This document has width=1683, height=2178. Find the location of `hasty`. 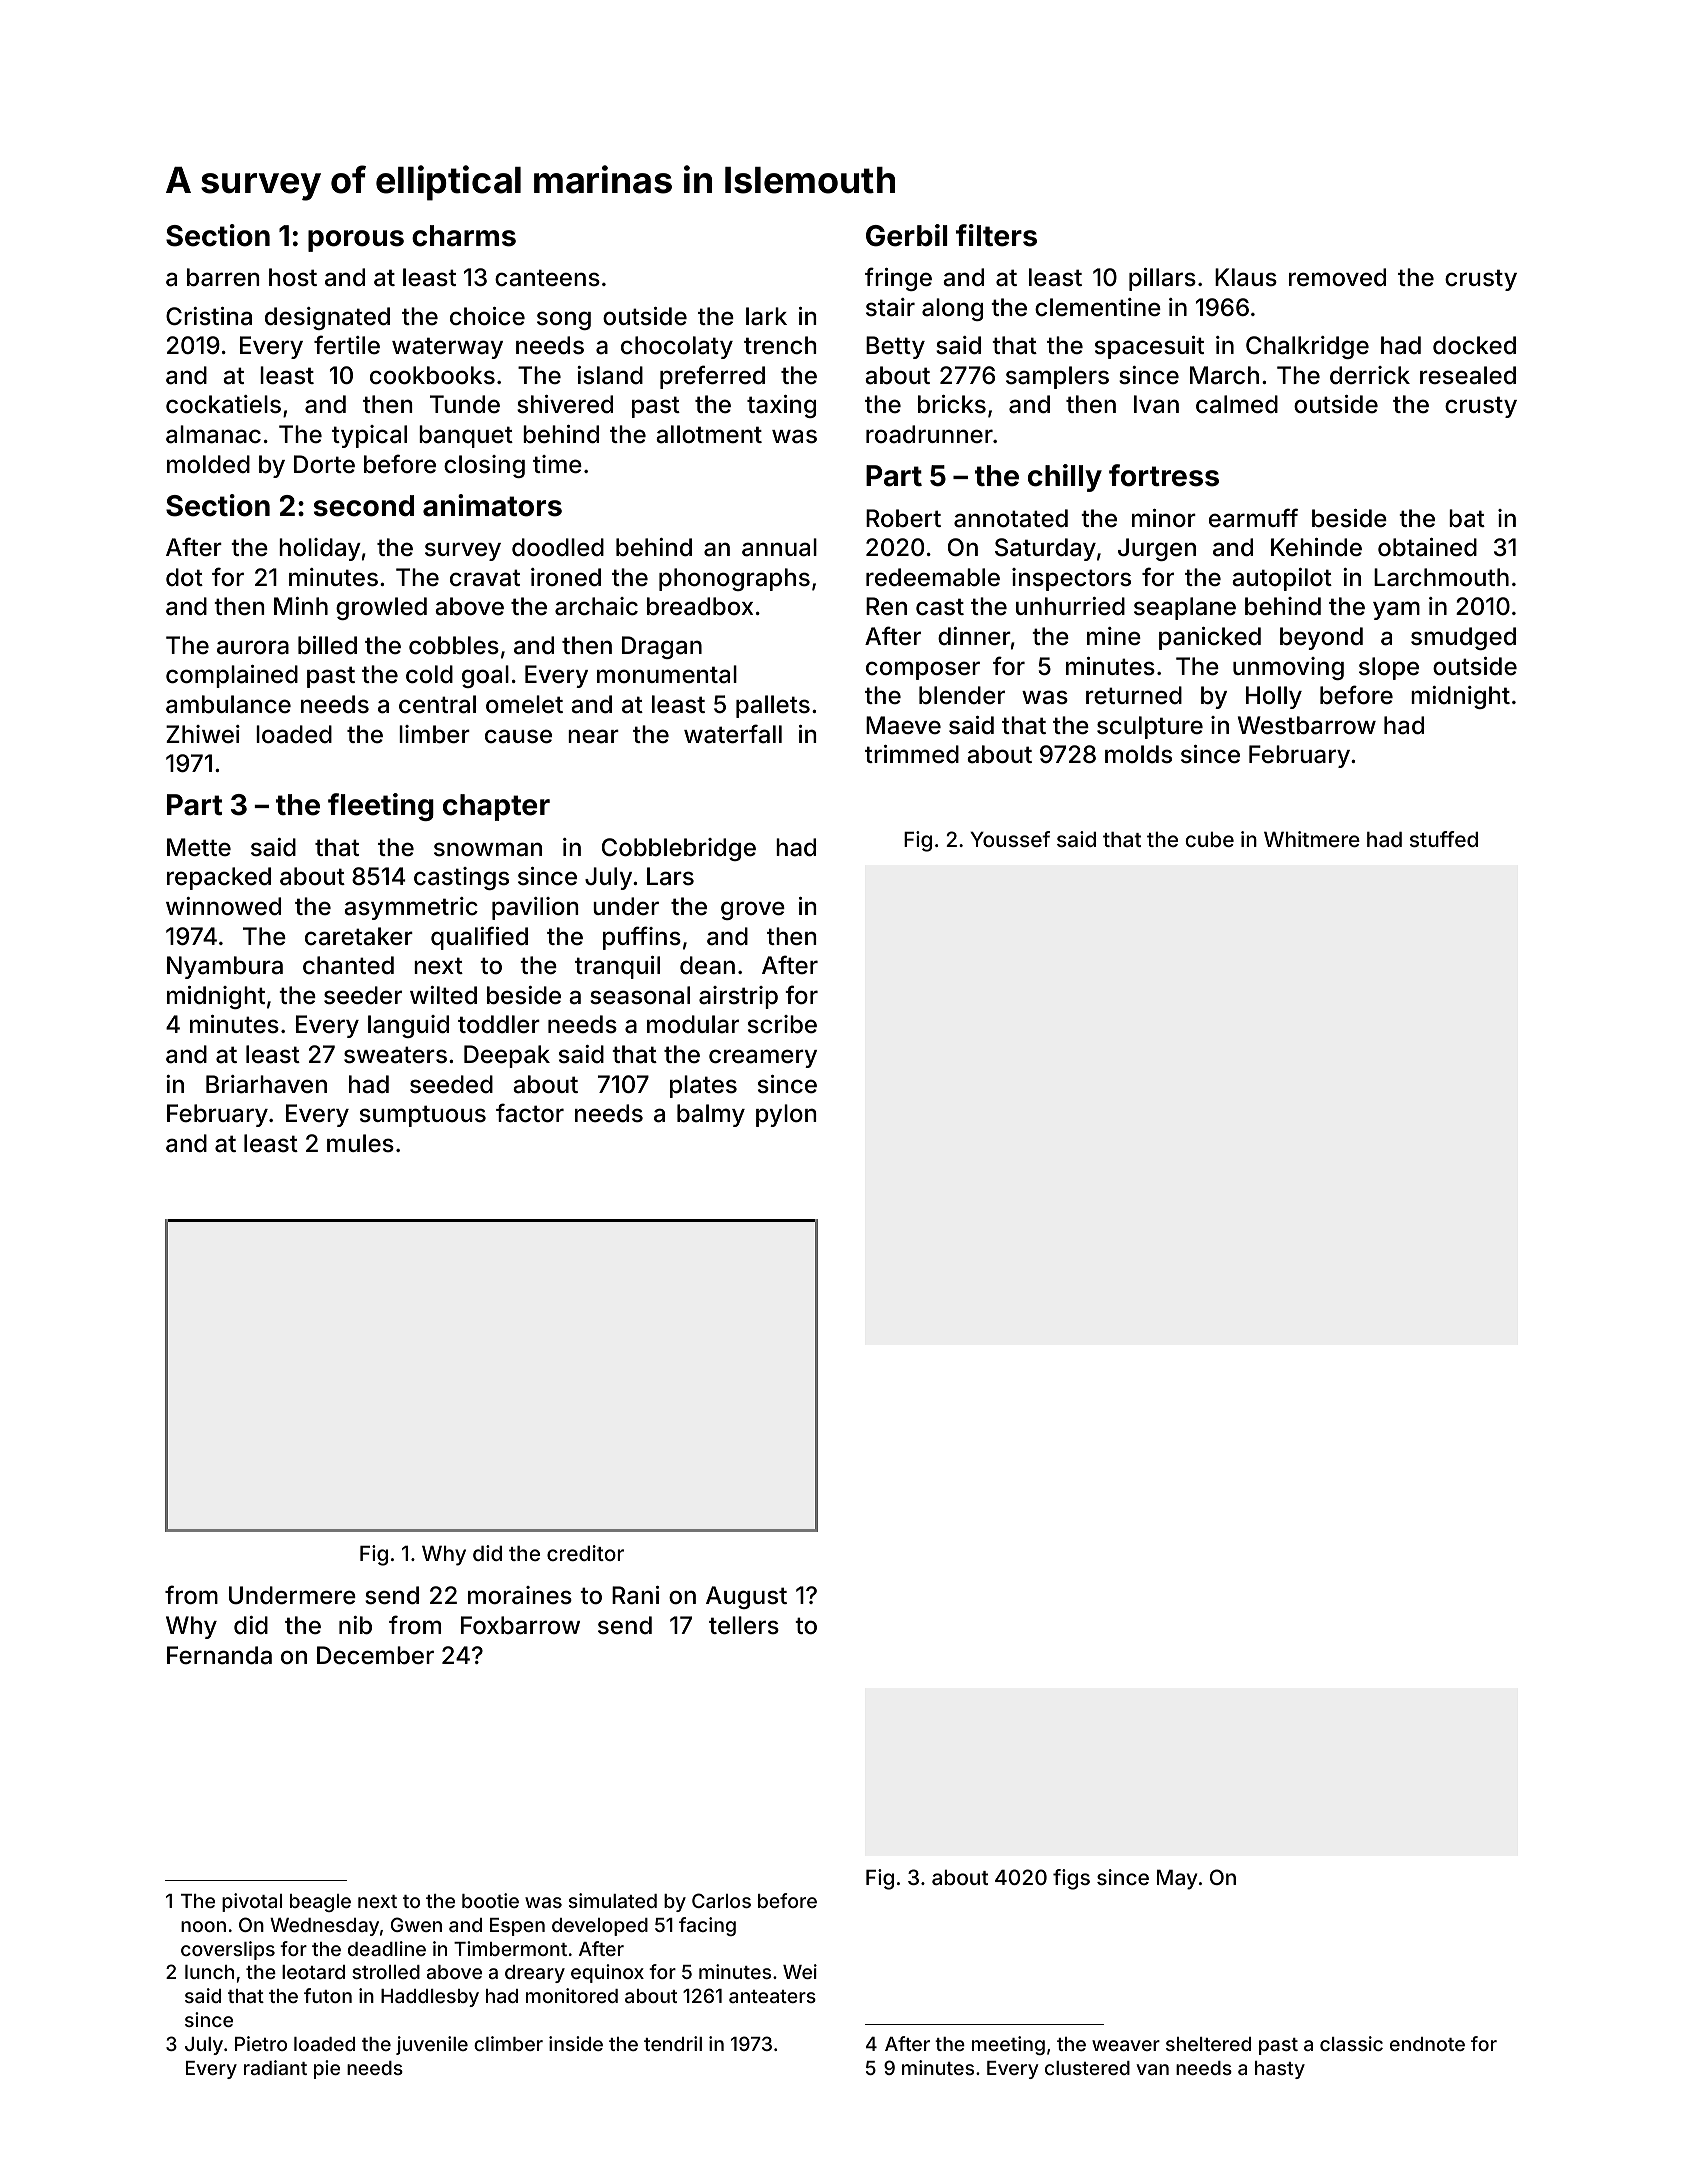

hasty is located at coordinates (1280, 2070).
